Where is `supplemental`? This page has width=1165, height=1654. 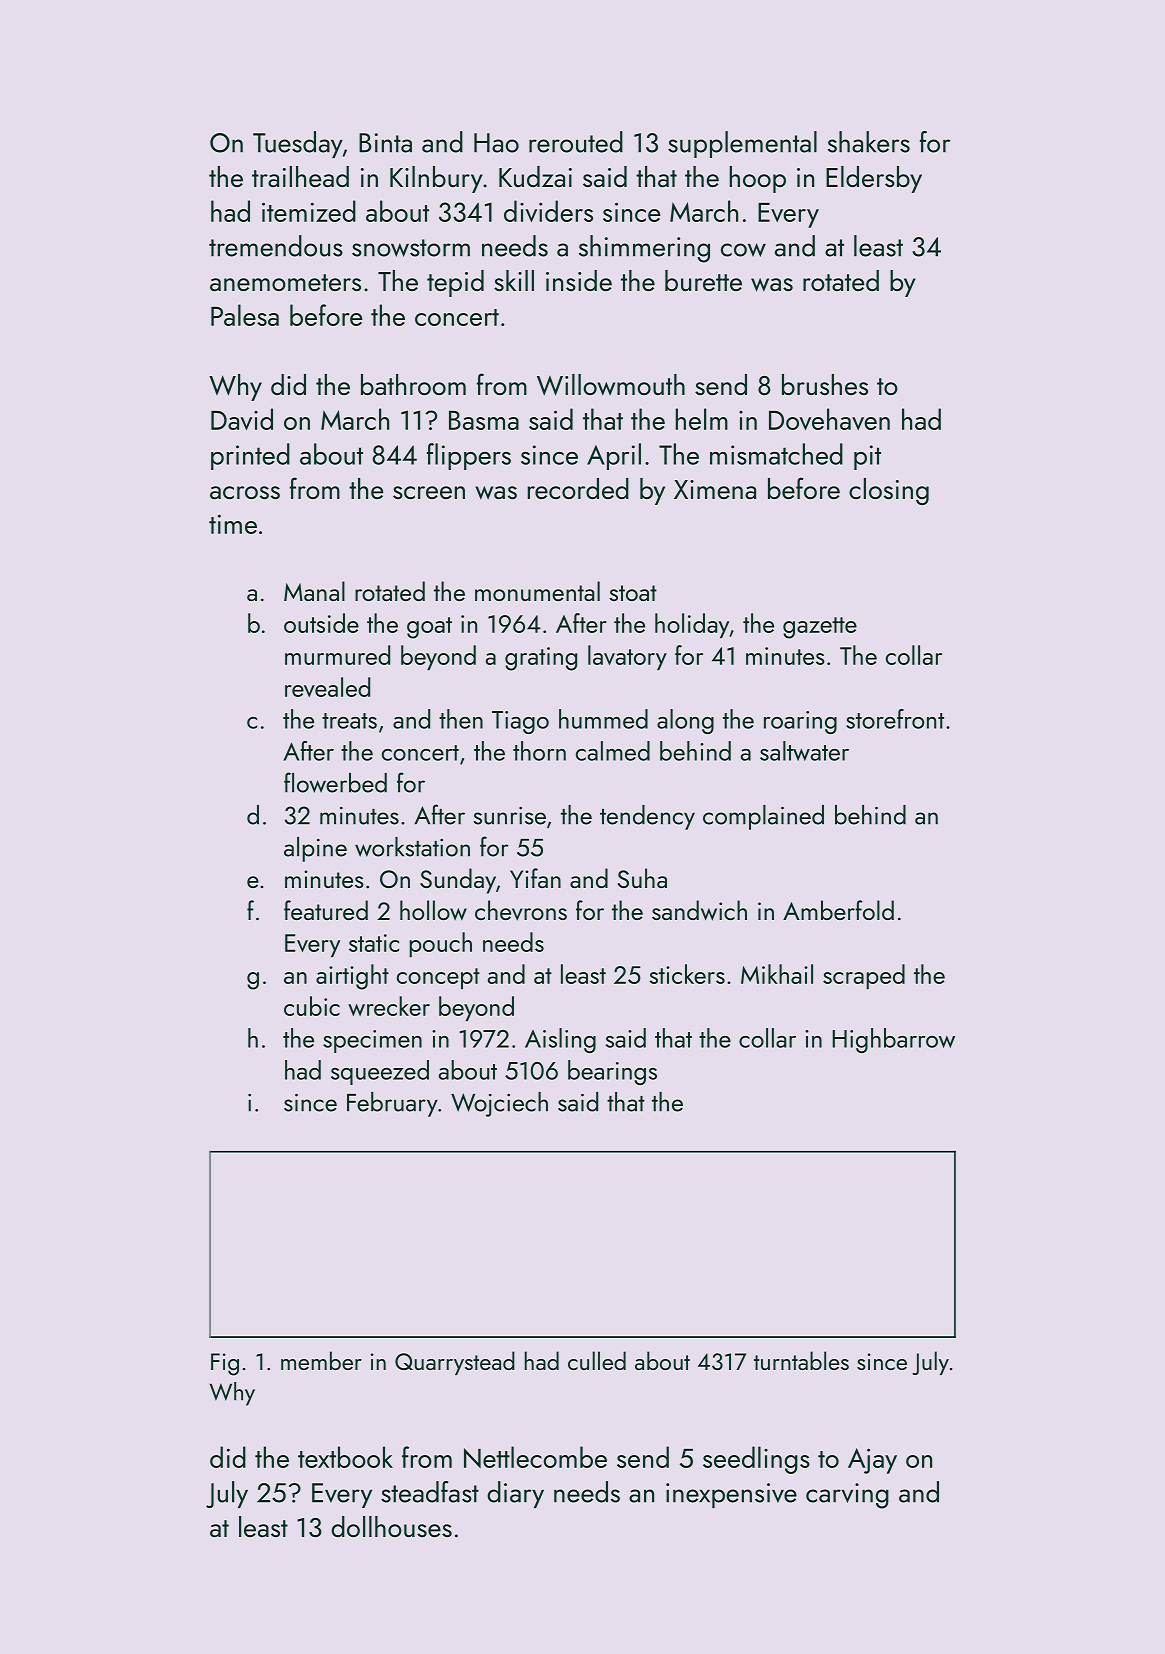 supplemental is located at coordinates (742, 144).
